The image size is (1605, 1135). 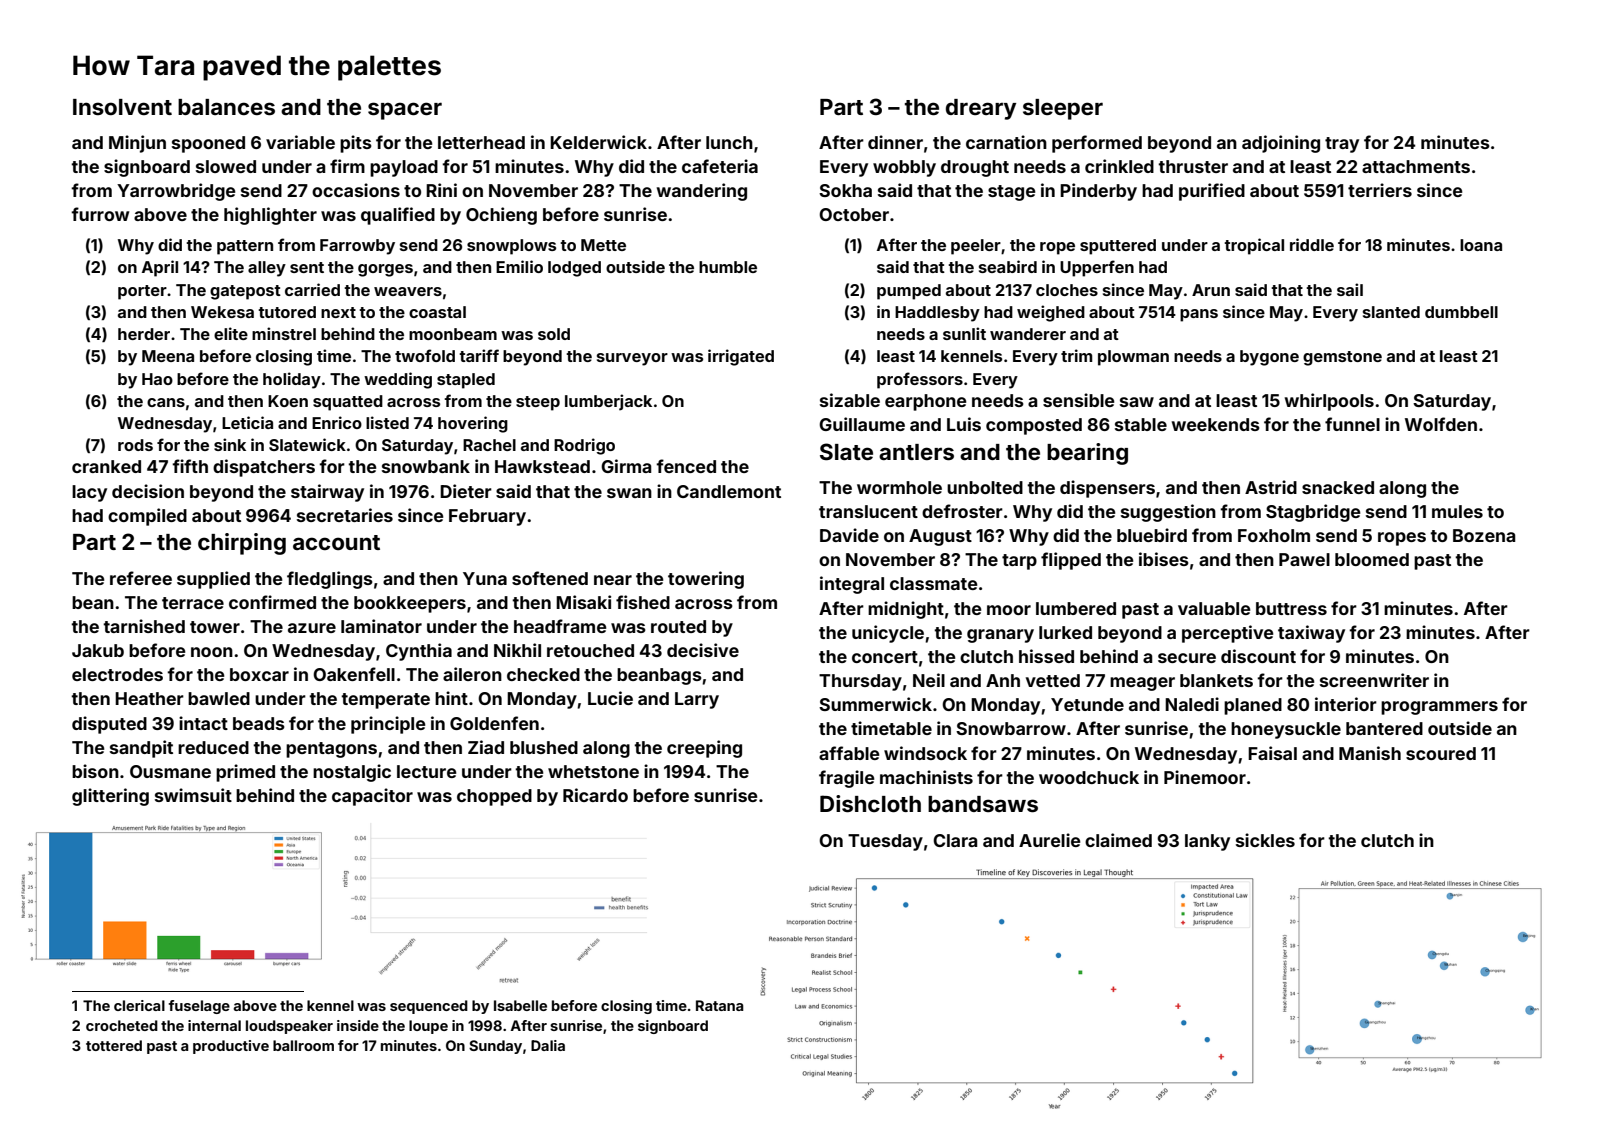 What do you see at coordinates (122, 107) in the screenshot?
I see `Insolvent` at bounding box center [122, 107].
